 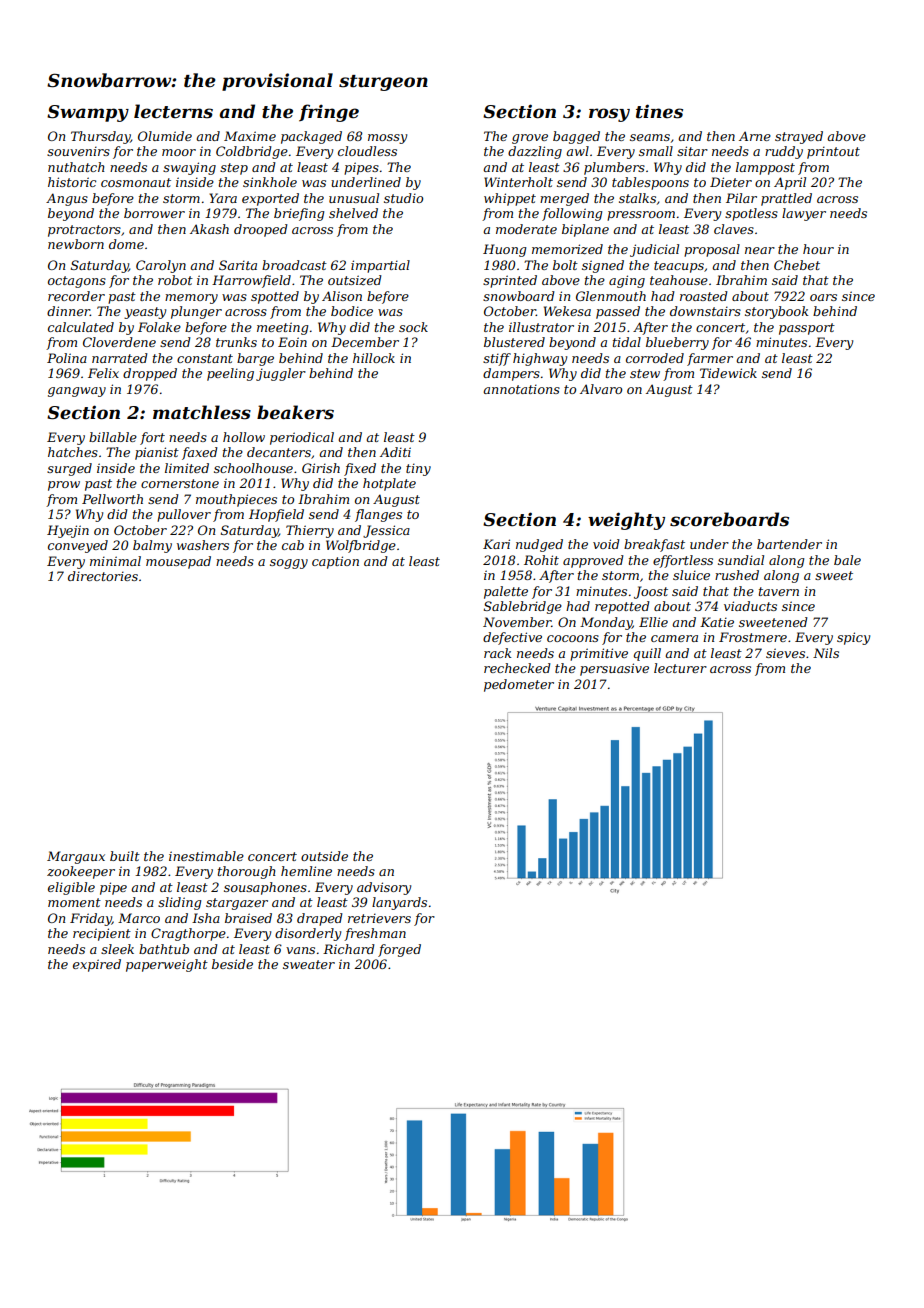 I want to click on scoreboards, so click(x=729, y=519).
